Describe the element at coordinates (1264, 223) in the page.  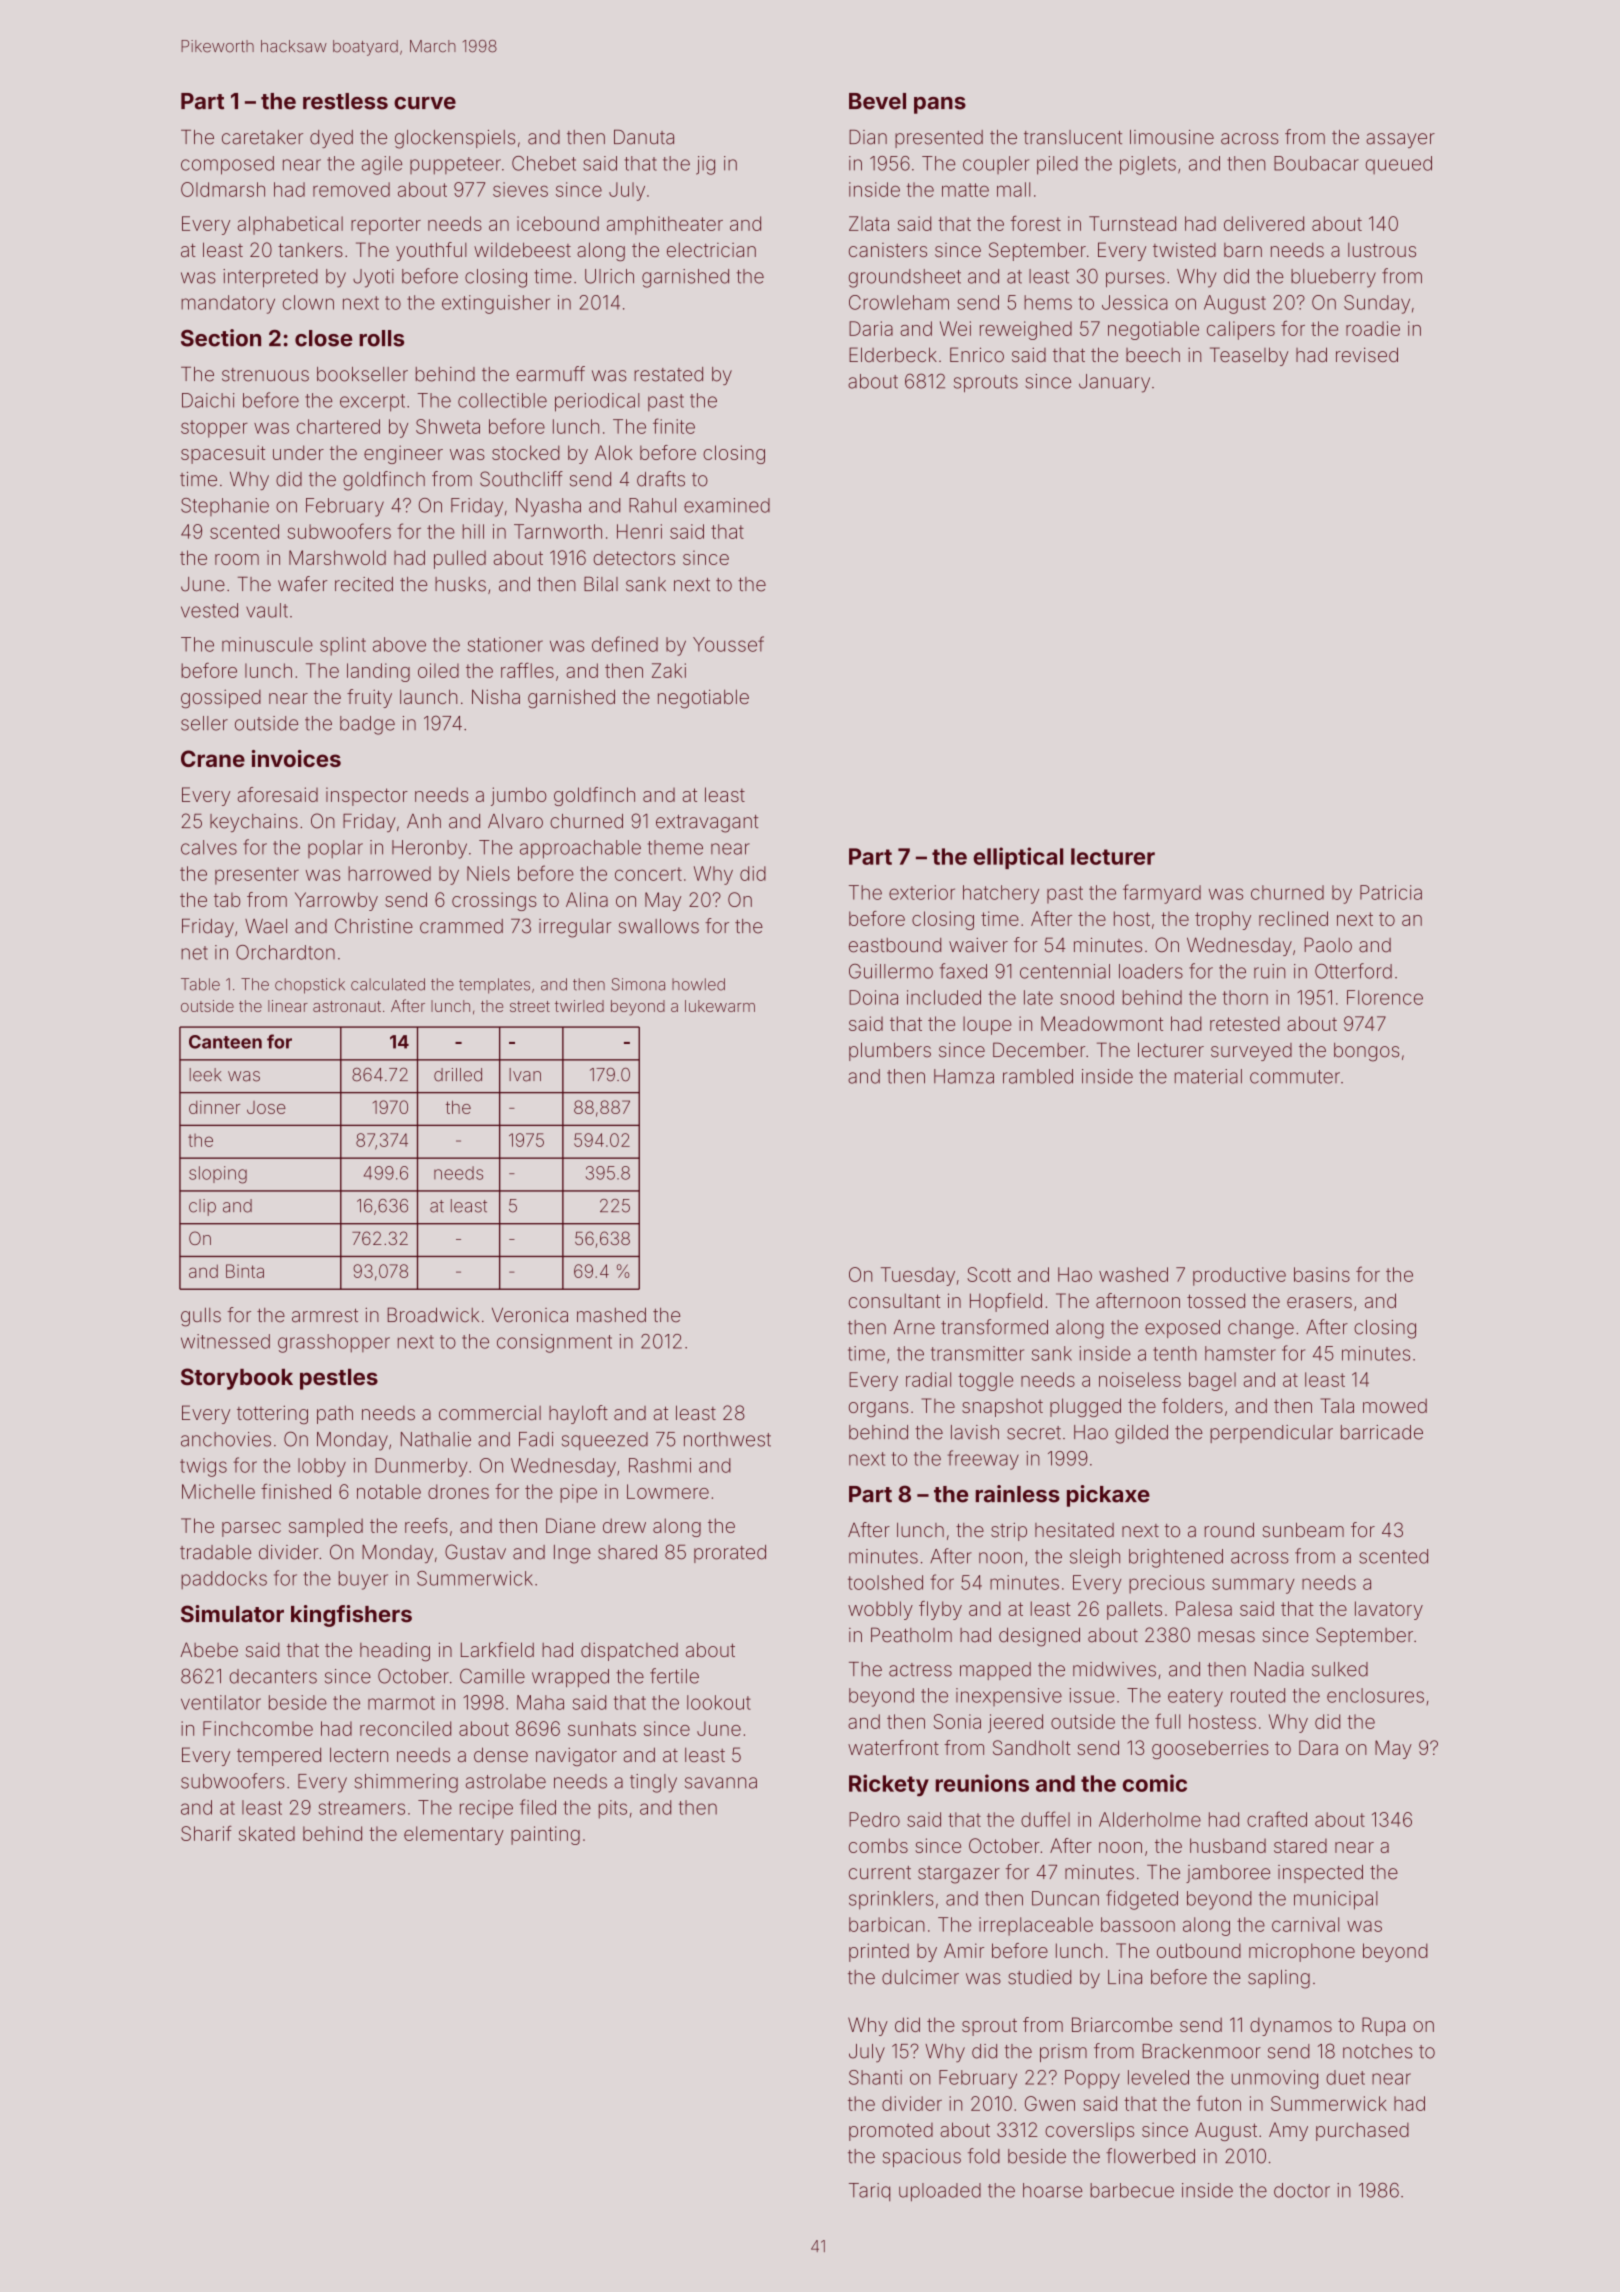
I see `delivered` at that location.
